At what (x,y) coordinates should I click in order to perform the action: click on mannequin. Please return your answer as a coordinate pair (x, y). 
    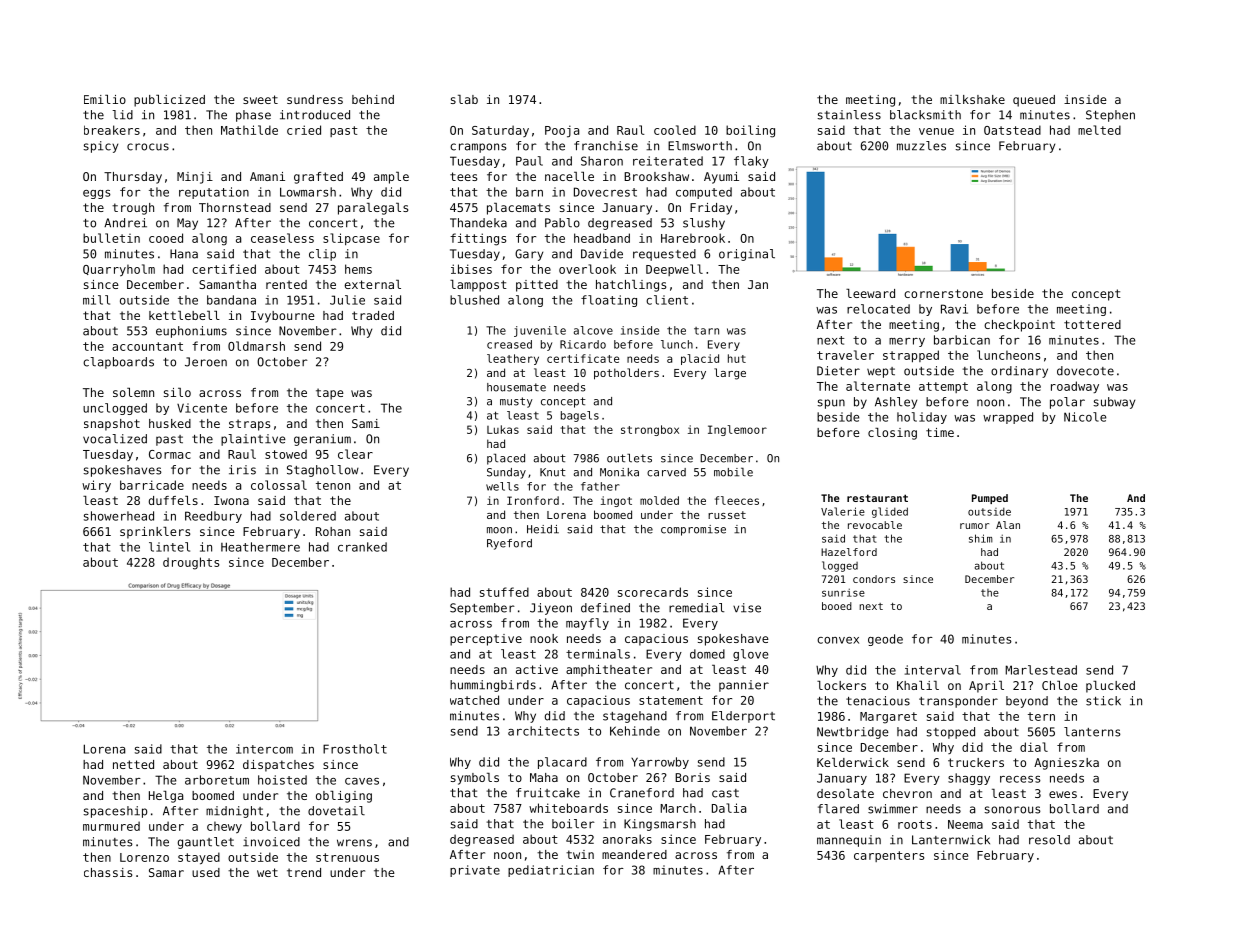
    Looking at the image, I should click on (849, 841).
